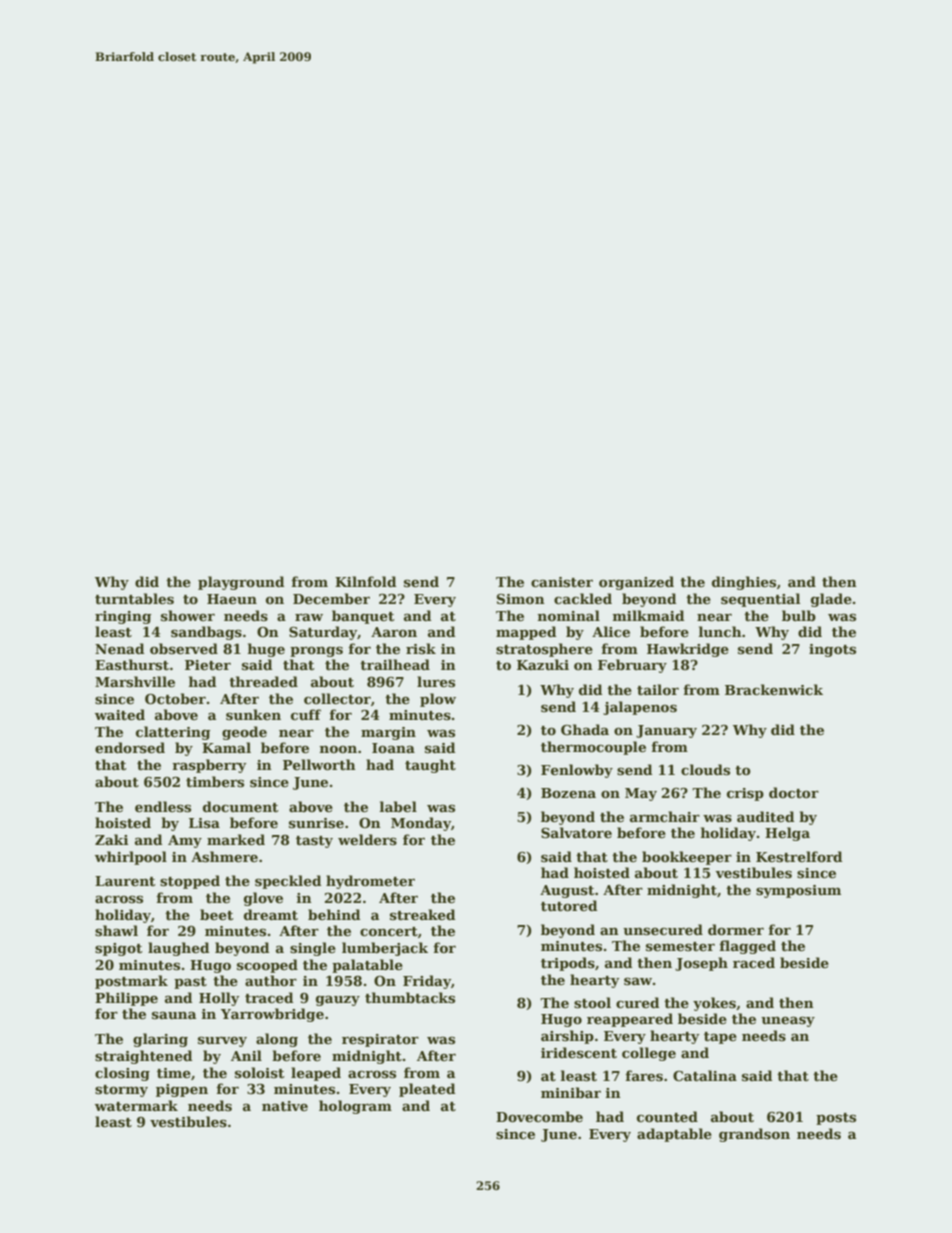  I want to click on tripods, so click(568, 964).
